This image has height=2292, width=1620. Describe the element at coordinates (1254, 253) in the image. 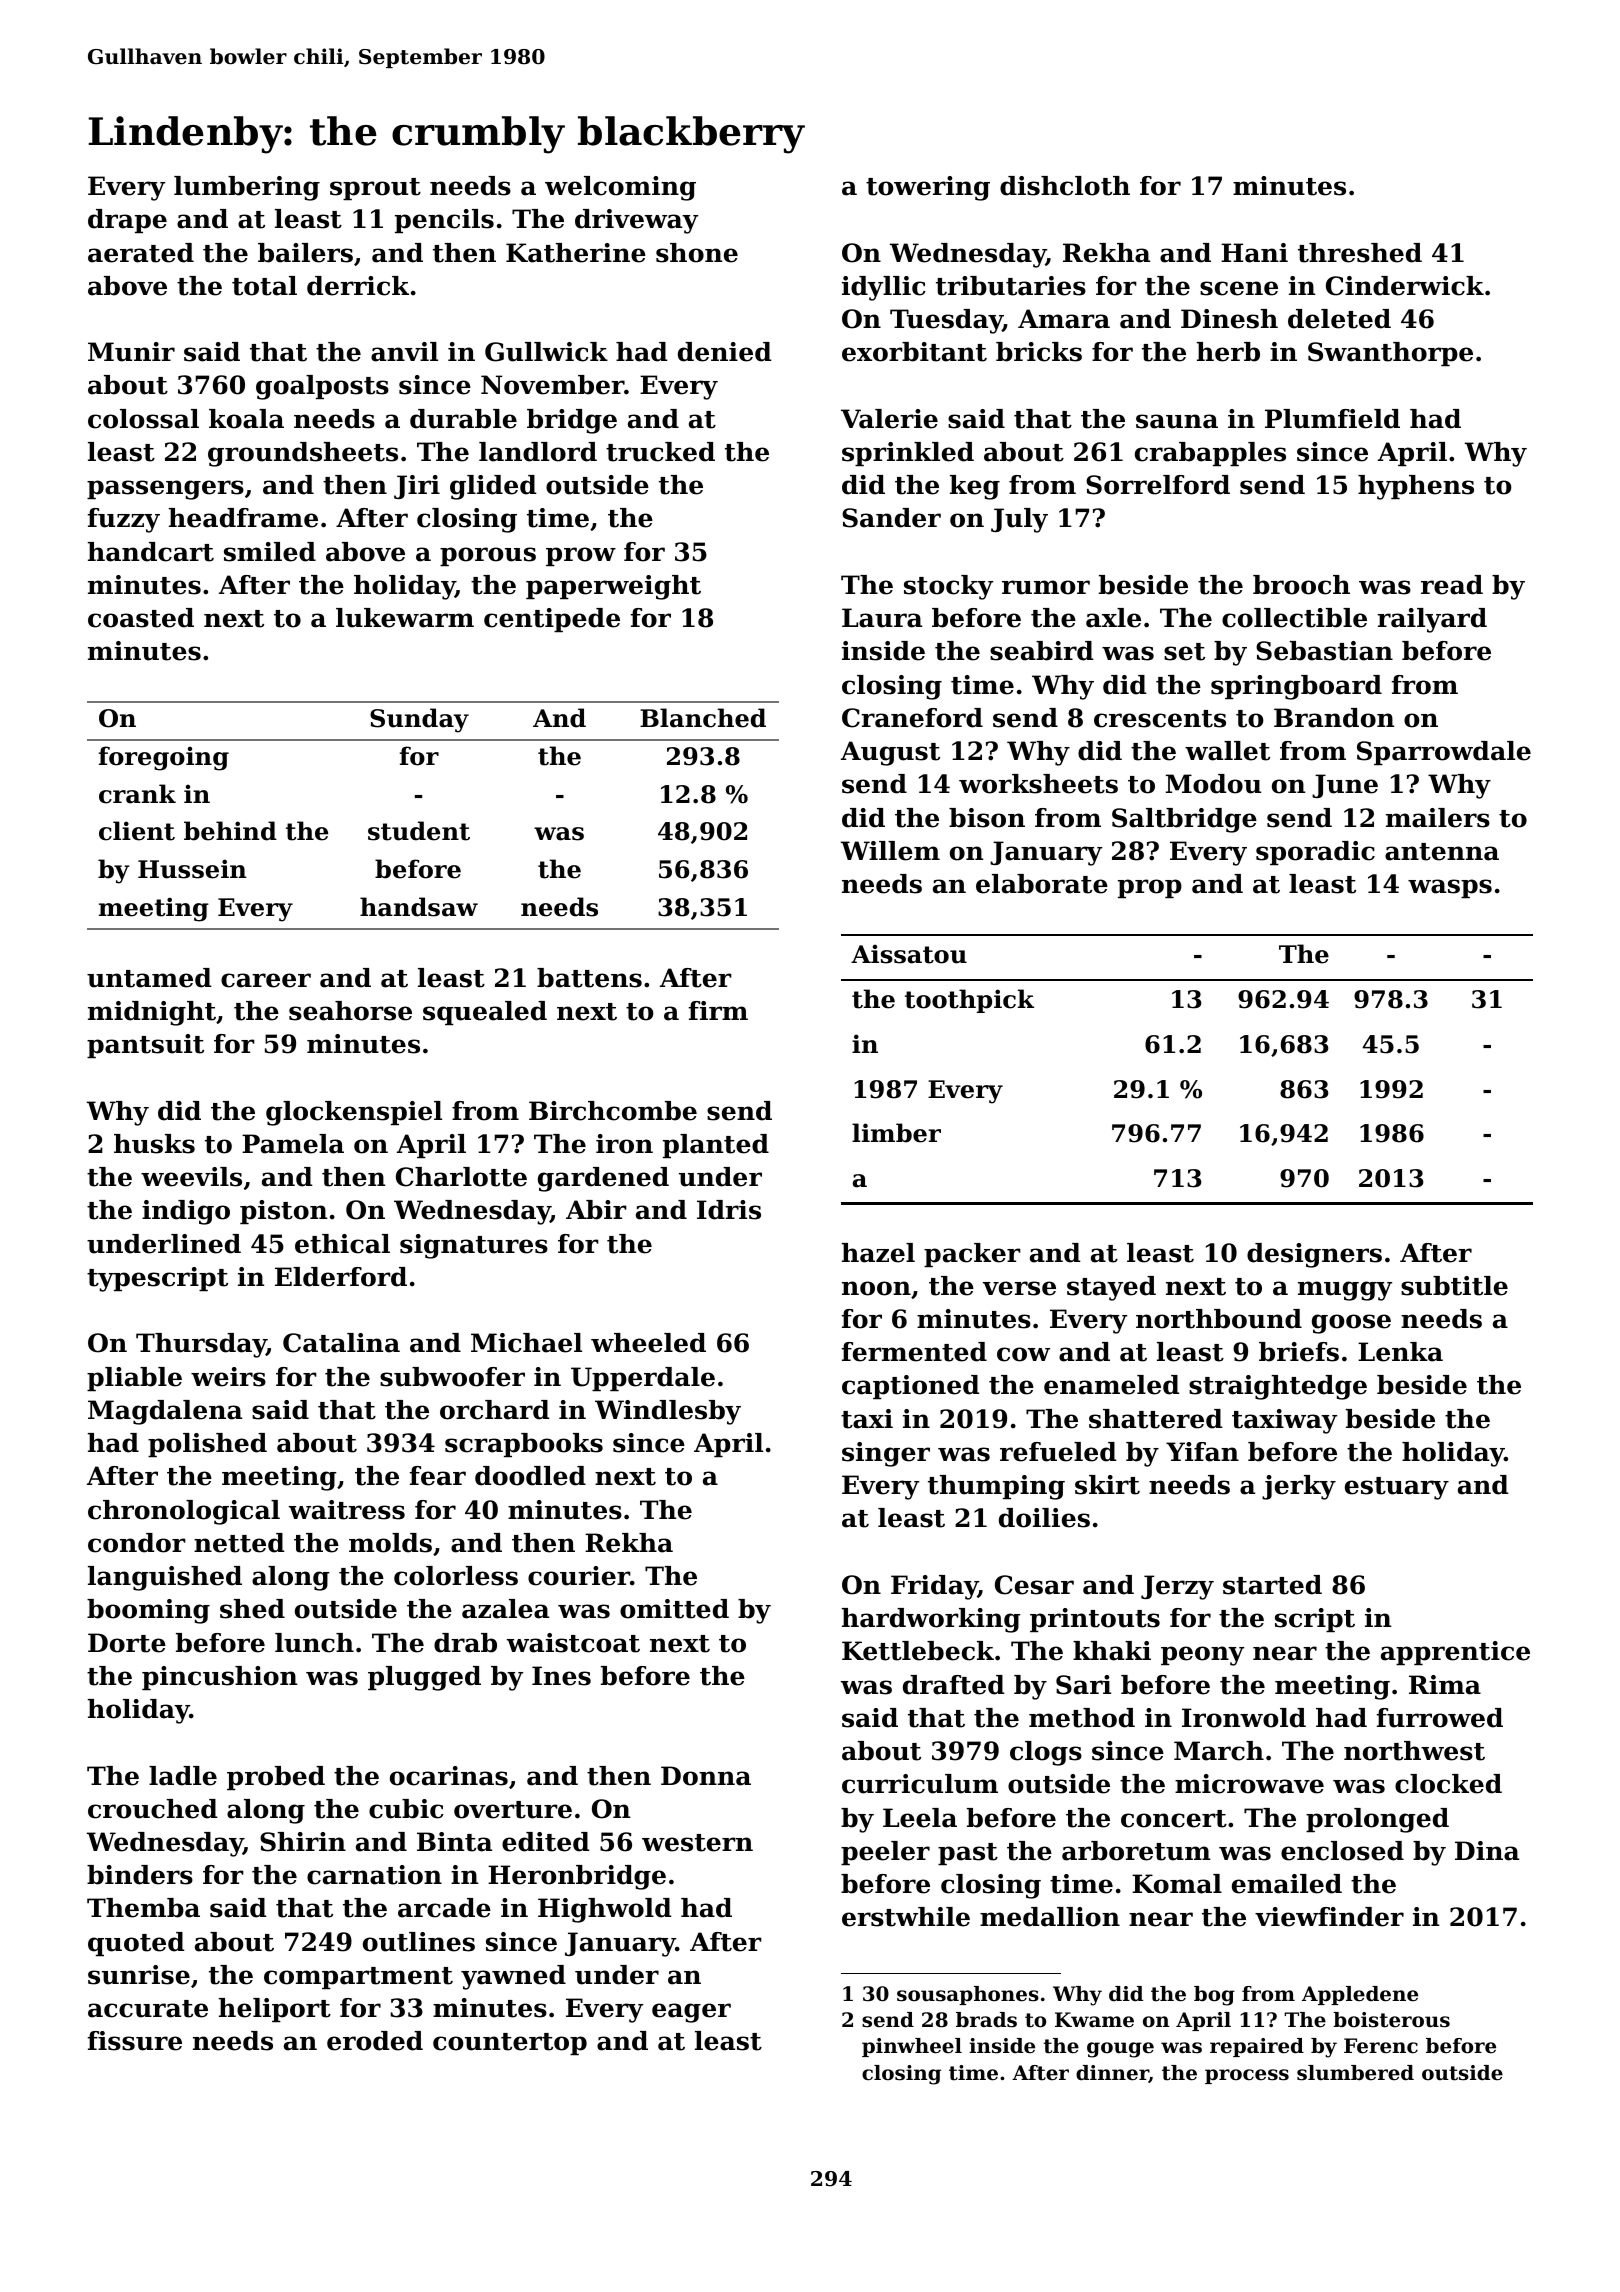

I see `Hani` at that location.
